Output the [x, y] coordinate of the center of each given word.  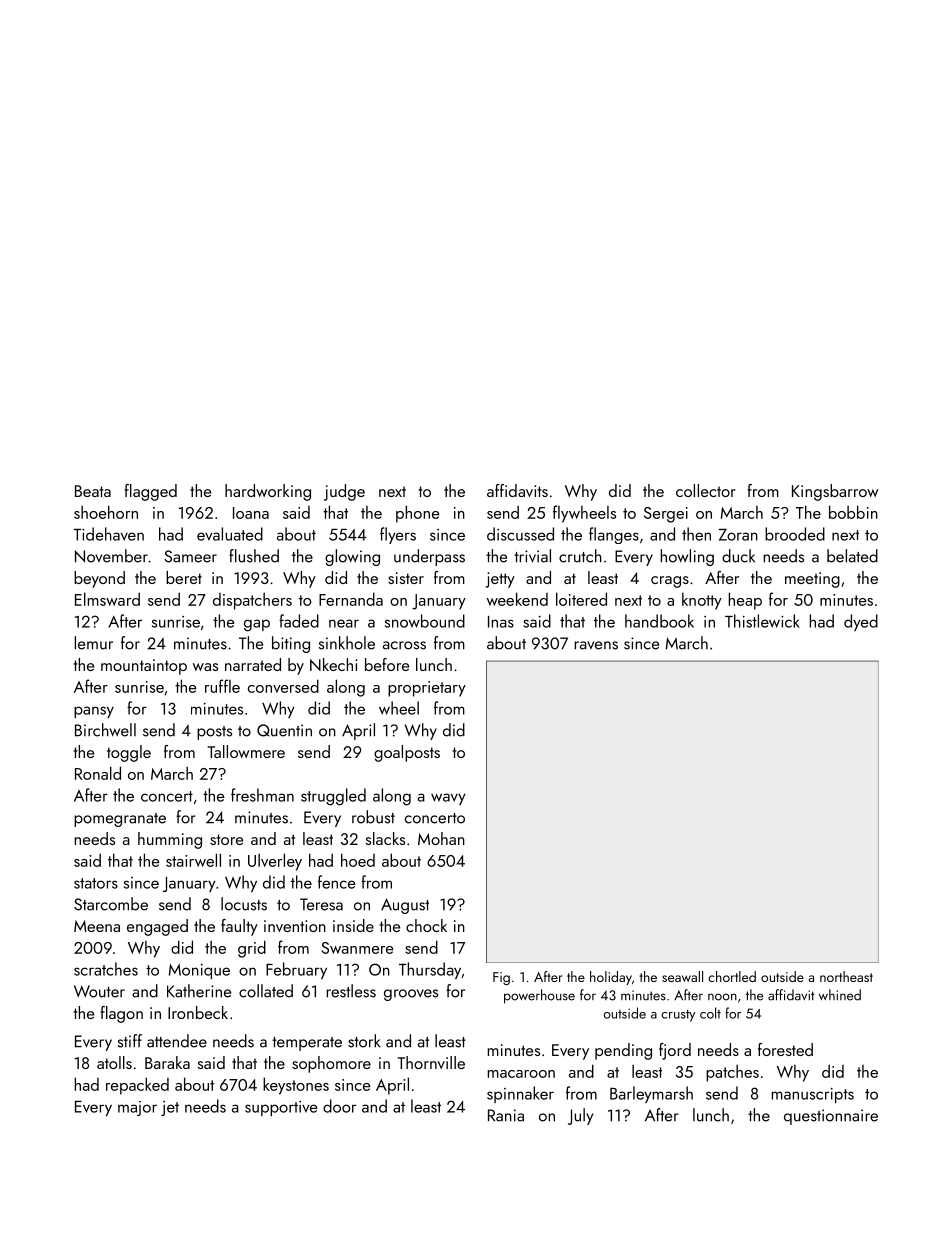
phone [417, 514]
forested [785, 1049]
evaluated [230, 534]
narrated [253, 664]
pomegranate [120, 820]
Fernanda [351, 599]
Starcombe [111, 904]
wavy [448, 799]
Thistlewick [762, 621]
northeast [846, 976]
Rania [506, 1115]
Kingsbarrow [835, 492]
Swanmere [357, 948]
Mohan [441, 838]
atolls [114, 1062]
